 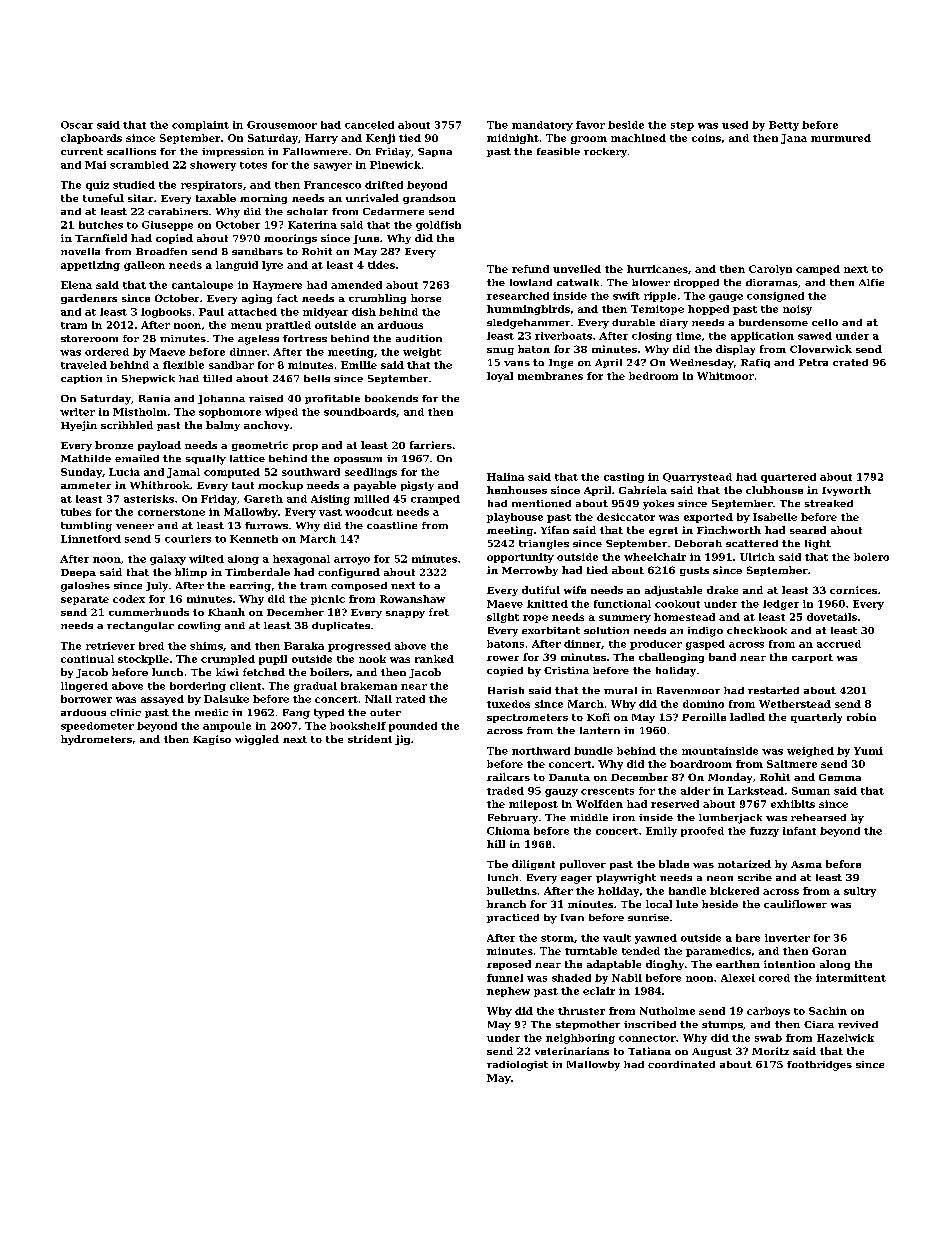 I want to click on cantaloupe, so click(x=202, y=286).
